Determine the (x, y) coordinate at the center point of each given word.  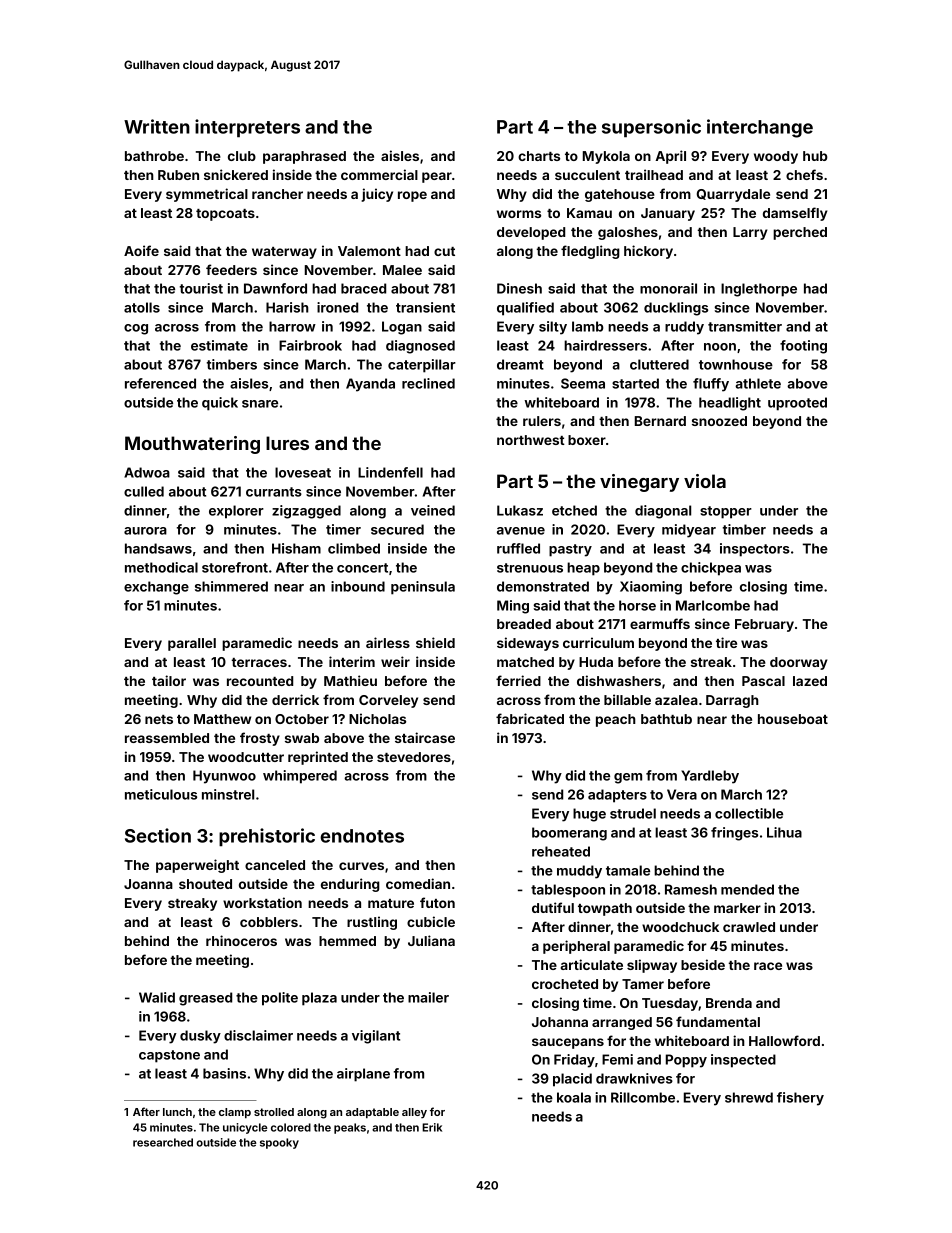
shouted (205, 884)
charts (539, 156)
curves (361, 866)
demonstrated (543, 586)
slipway (652, 966)
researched (163, 1142)
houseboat (793, 719)
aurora (145, 531)
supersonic (651, 128)
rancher (277, 194)
